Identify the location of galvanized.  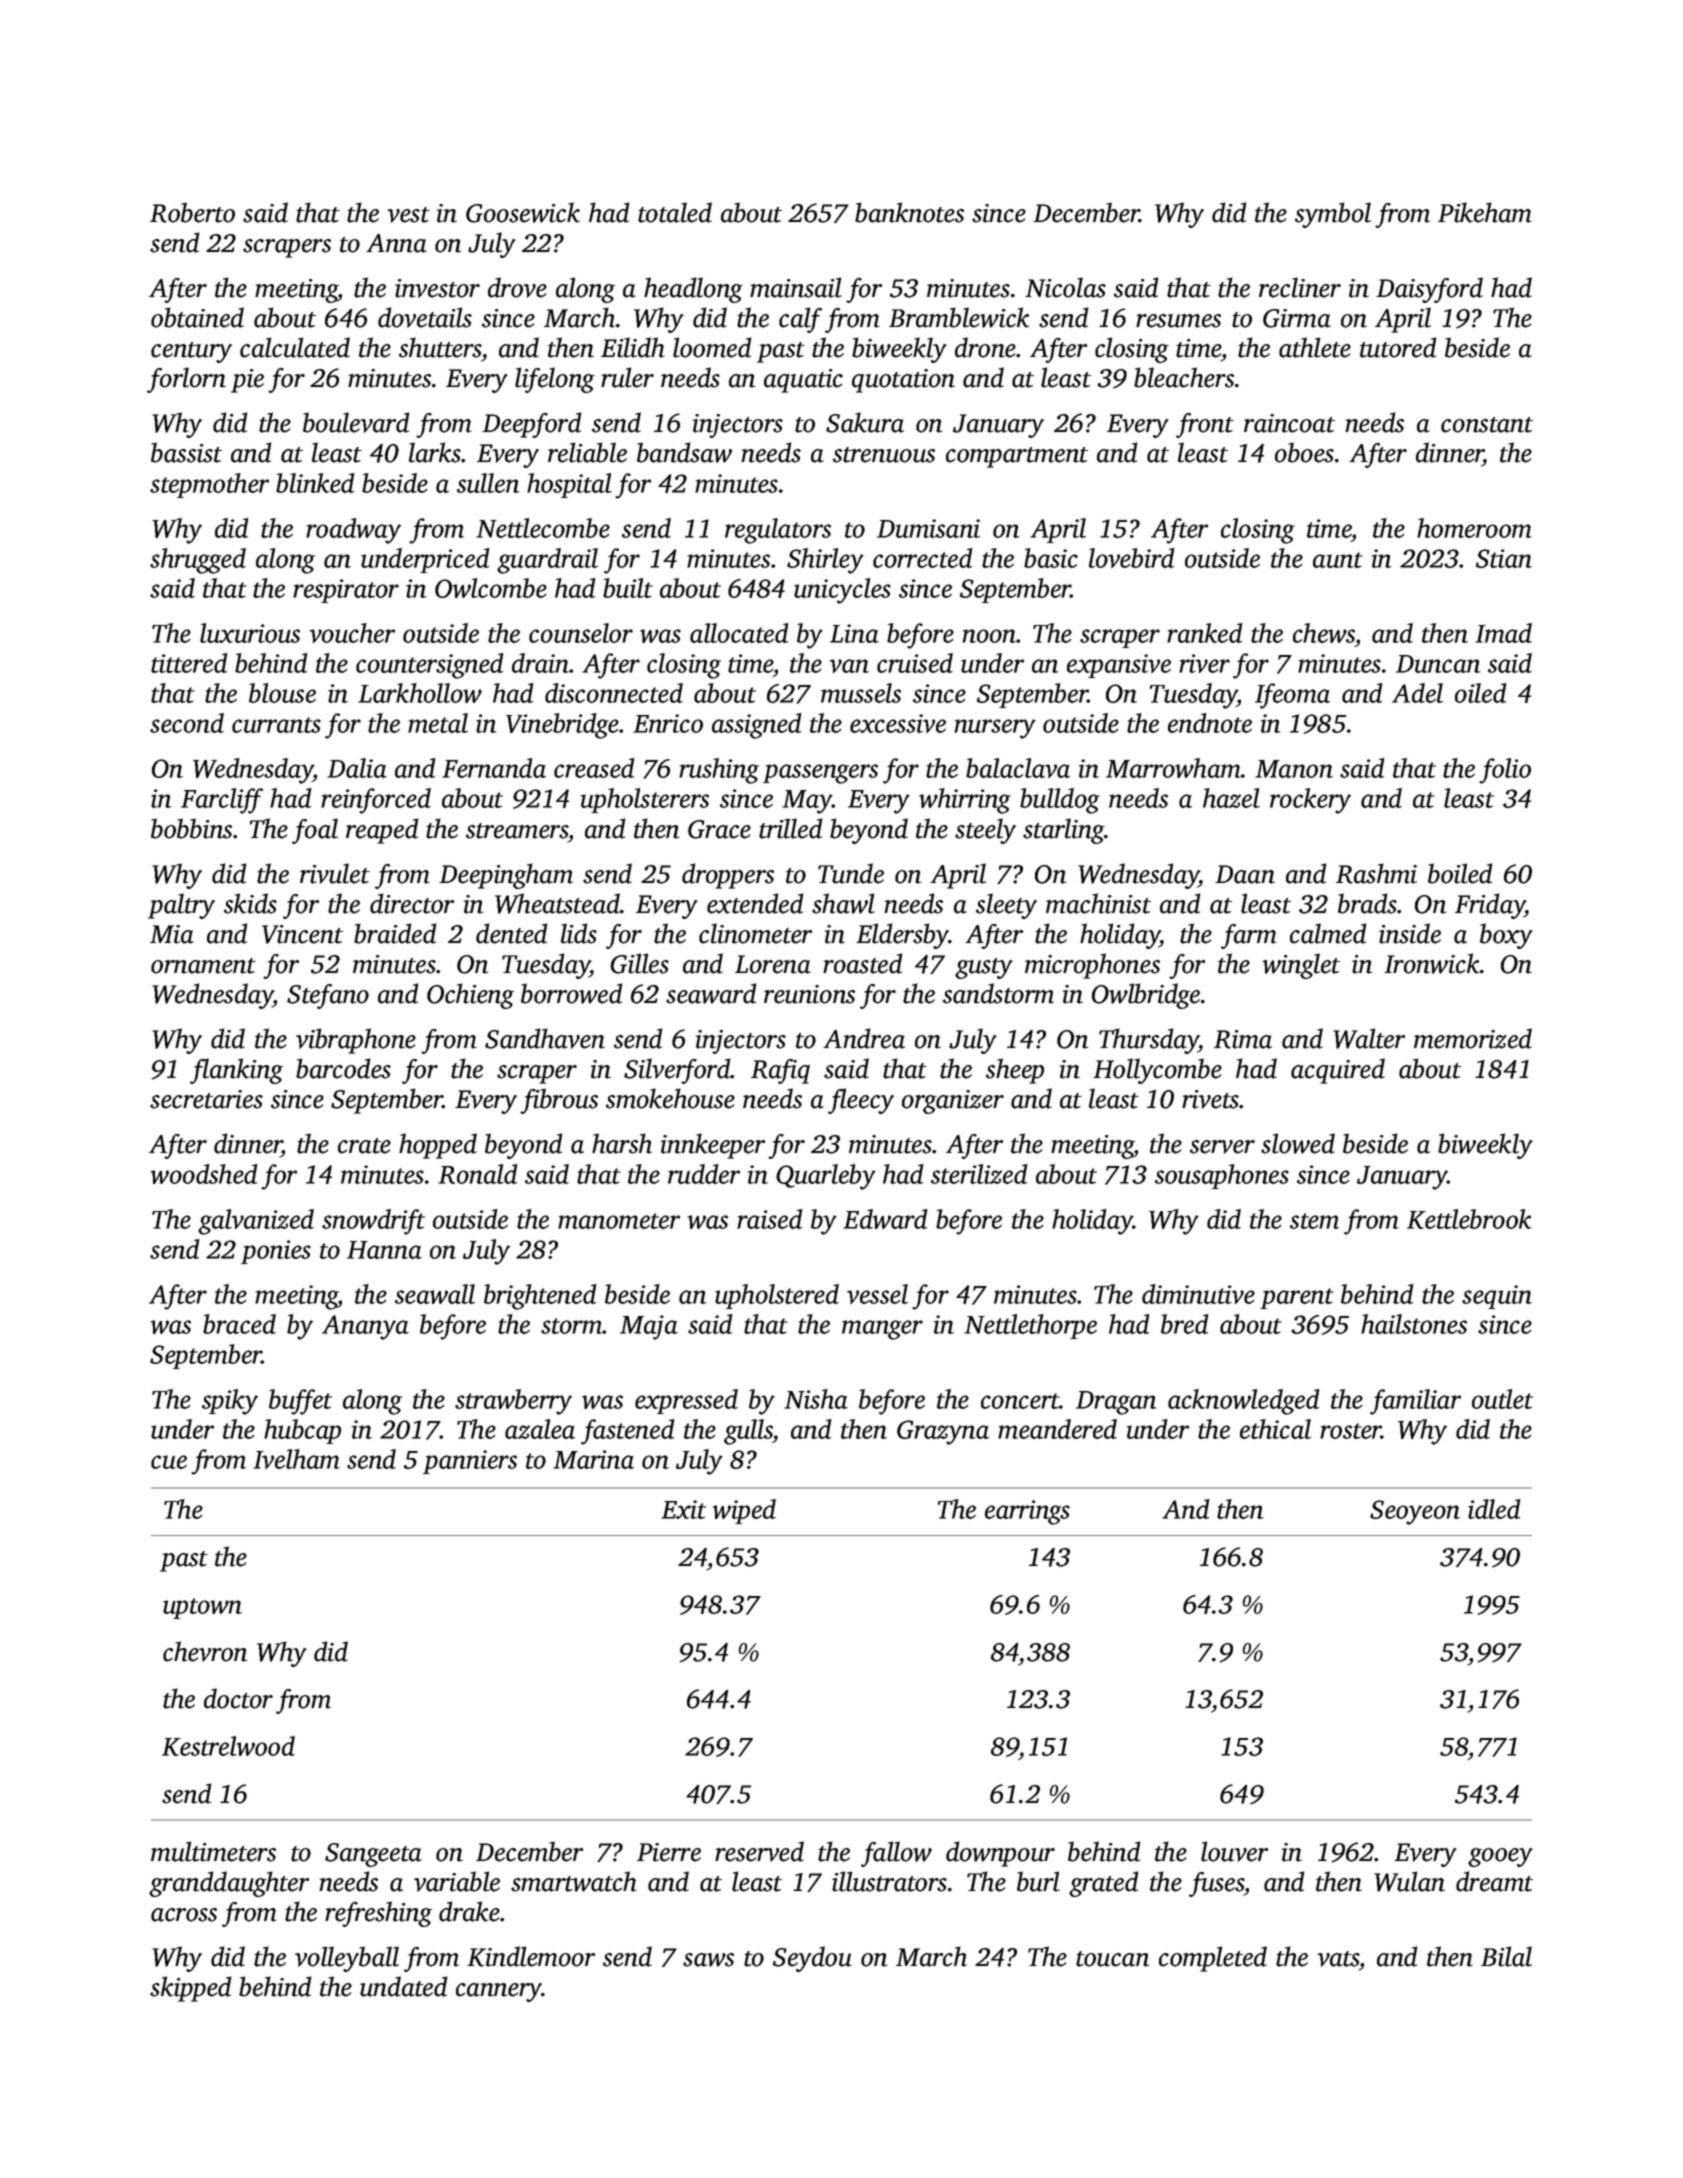
(256, 1222).
